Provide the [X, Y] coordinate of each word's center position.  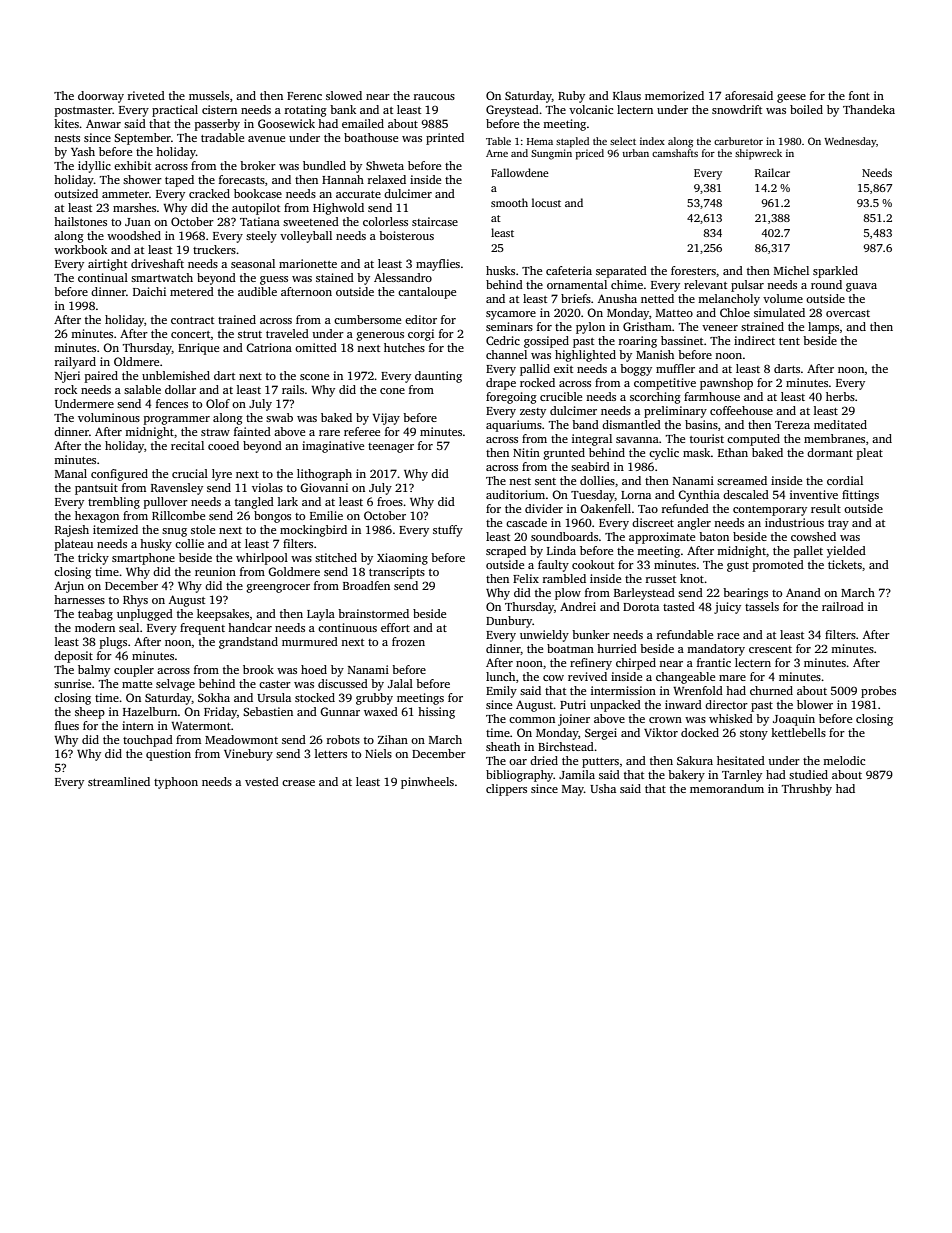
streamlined [119, 781]
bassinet [682, 340]
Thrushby [807, 790]
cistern [219, 109]
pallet [808, 552]
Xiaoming [402, 559]
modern [95, 627]
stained [335, 277]
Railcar [772, 172]
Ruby [571, 97]
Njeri [67, 377]
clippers [506, 790]
